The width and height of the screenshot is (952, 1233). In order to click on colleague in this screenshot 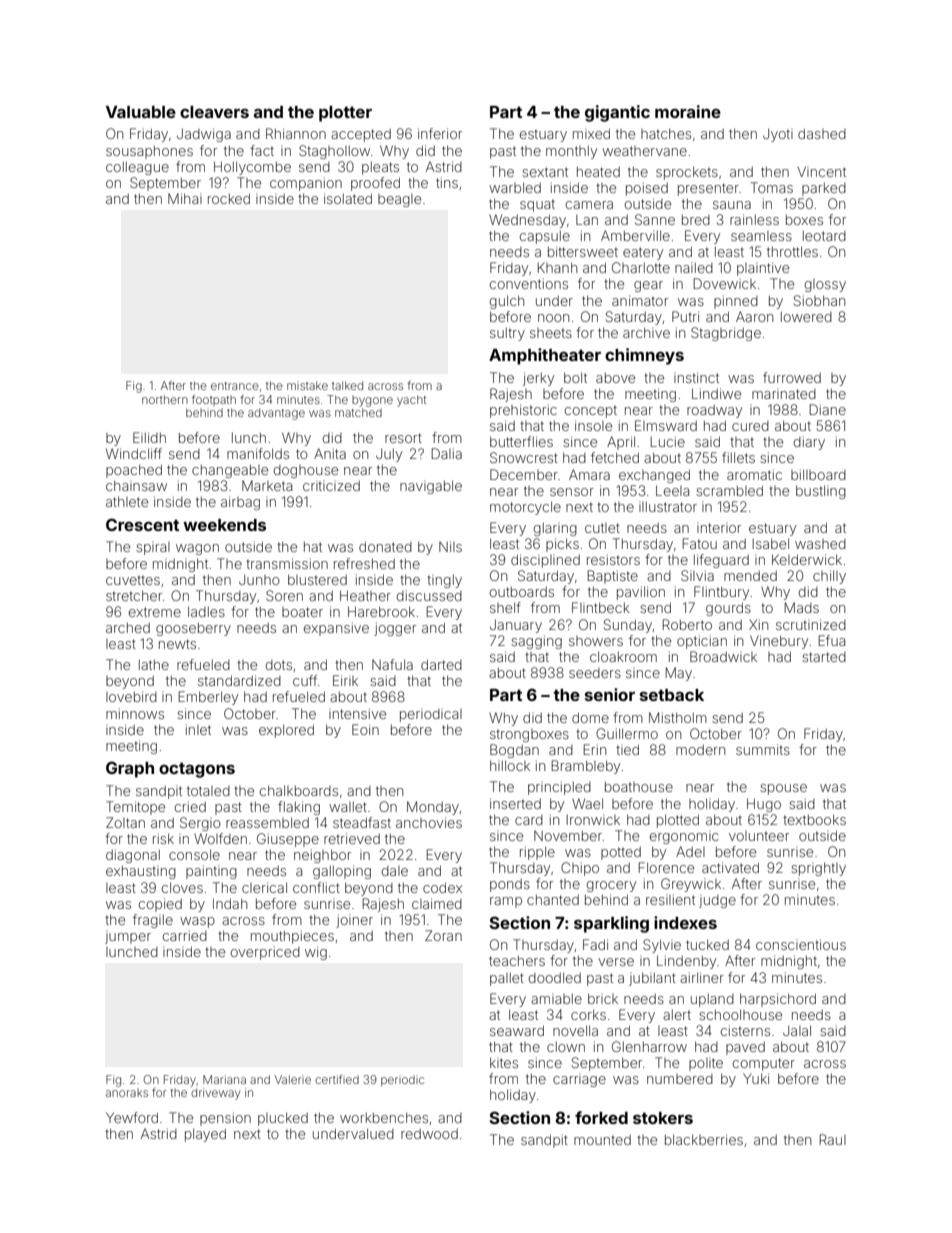, I will do `click(137, 168)`.
